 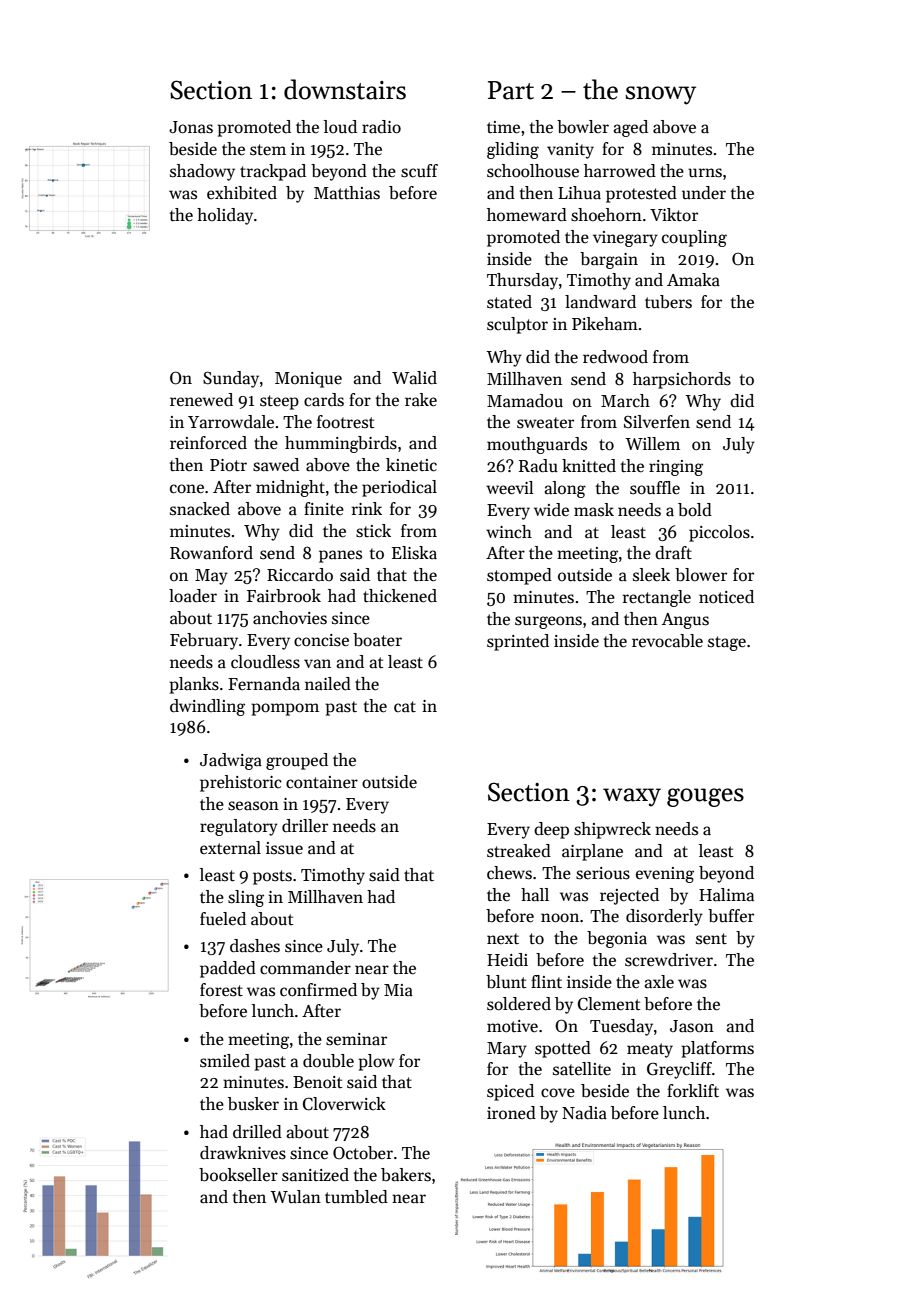 What do you see at coordinates (651, 574) in the image?
I see `sleek` at bounding box center [651, 574].
